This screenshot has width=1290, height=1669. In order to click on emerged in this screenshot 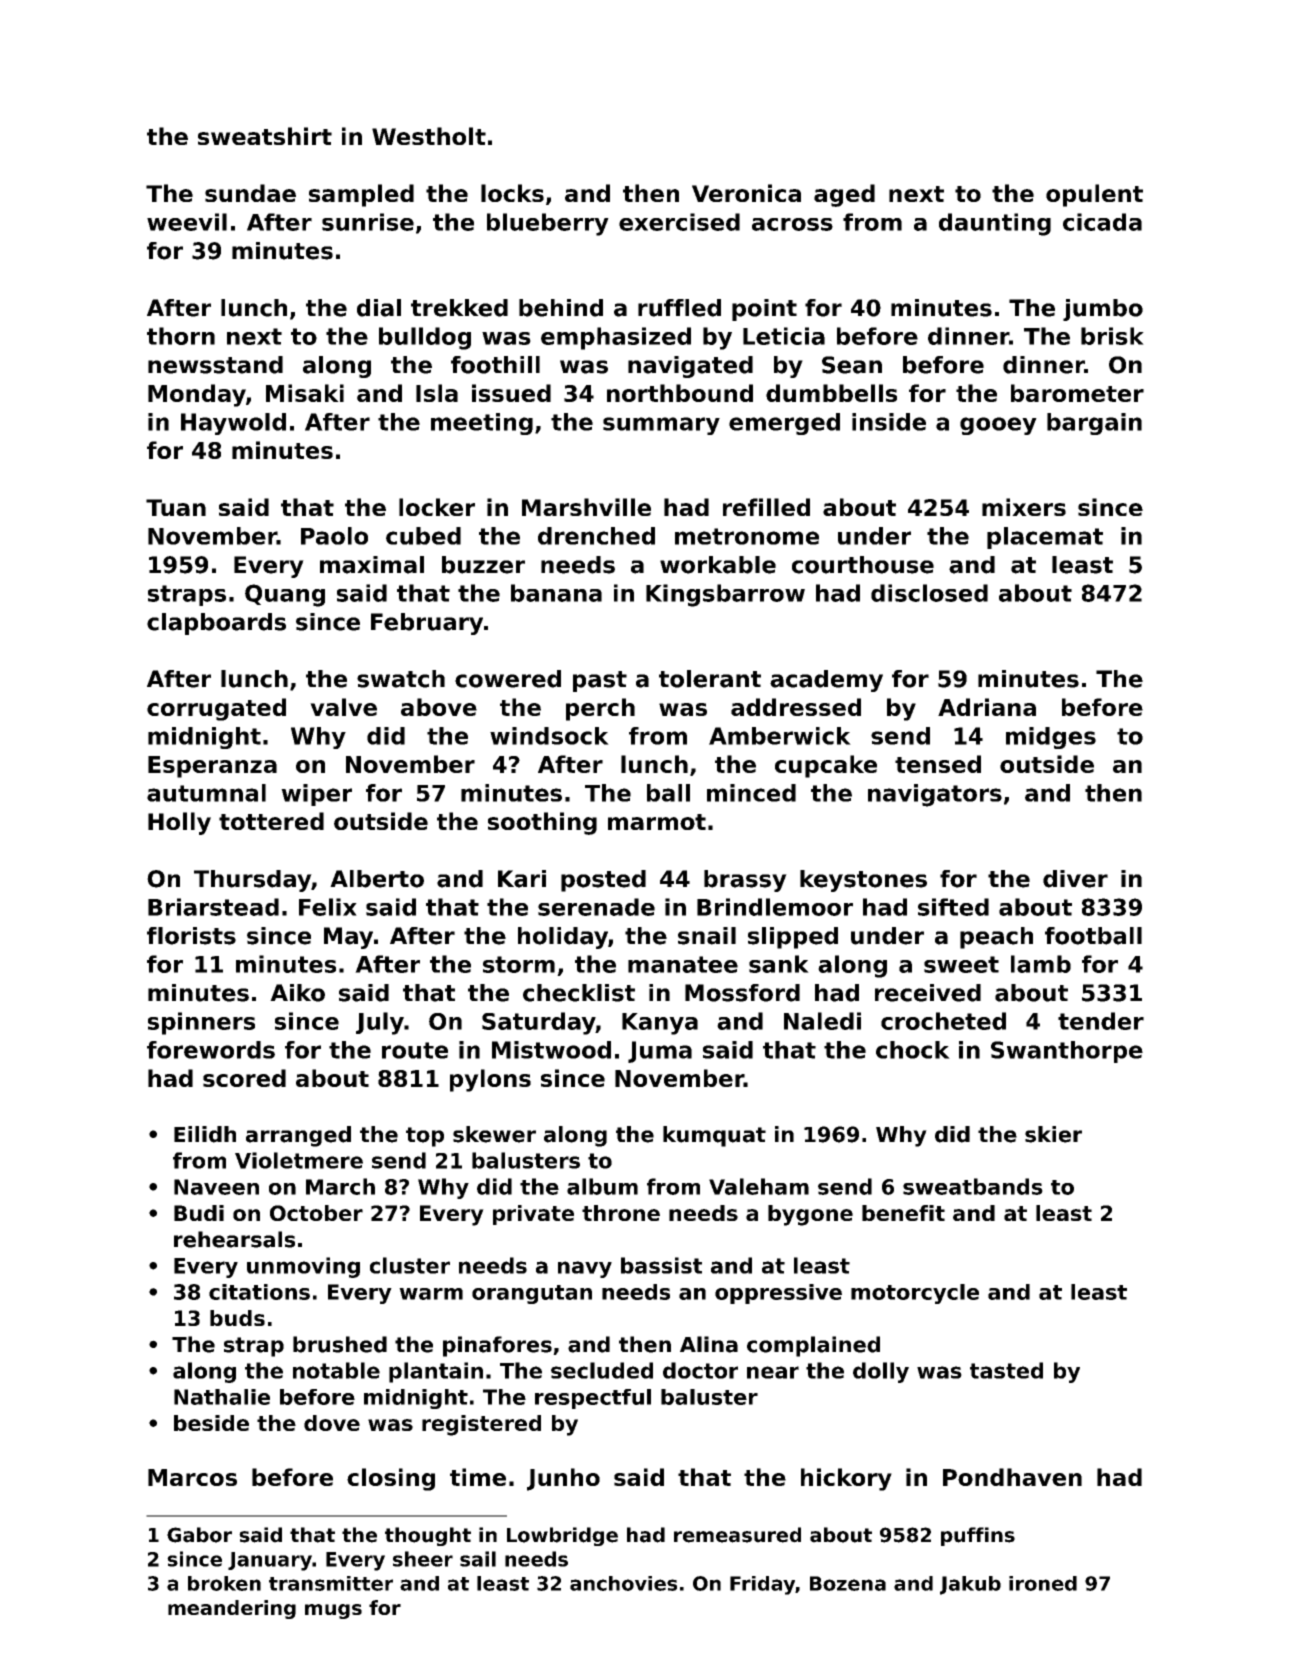, I will do `click(784, 424)`.
